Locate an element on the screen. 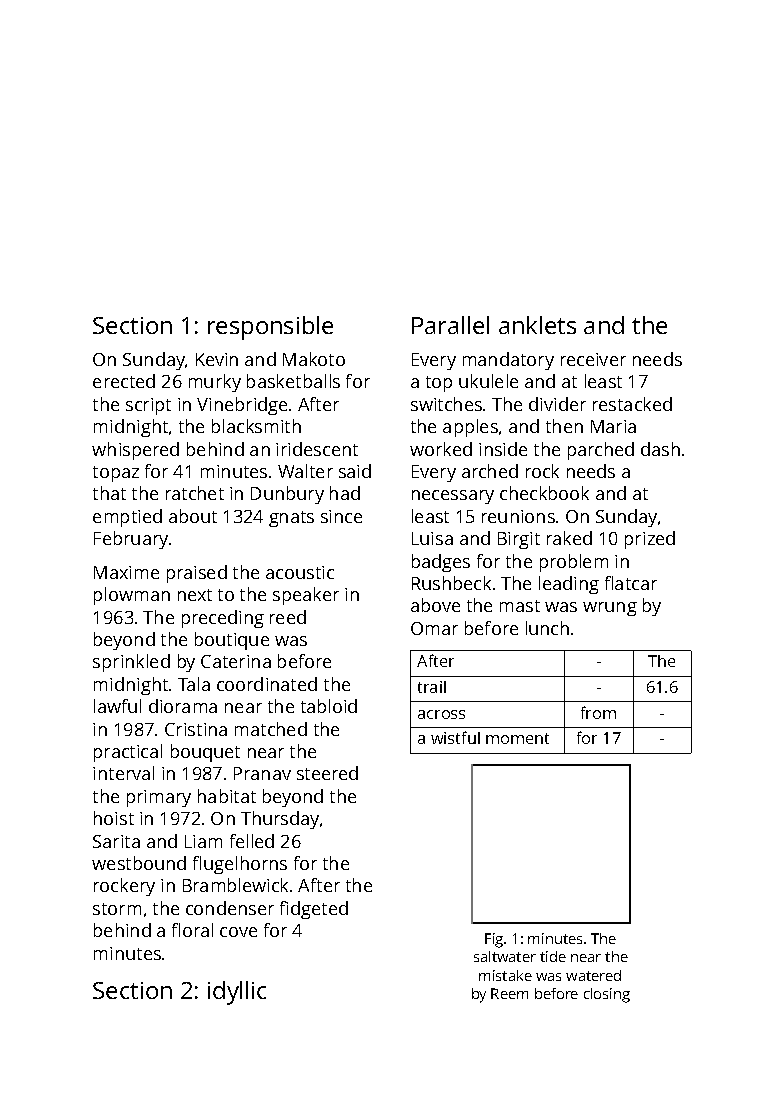  Luisa is located at coordinates (432, 538).
